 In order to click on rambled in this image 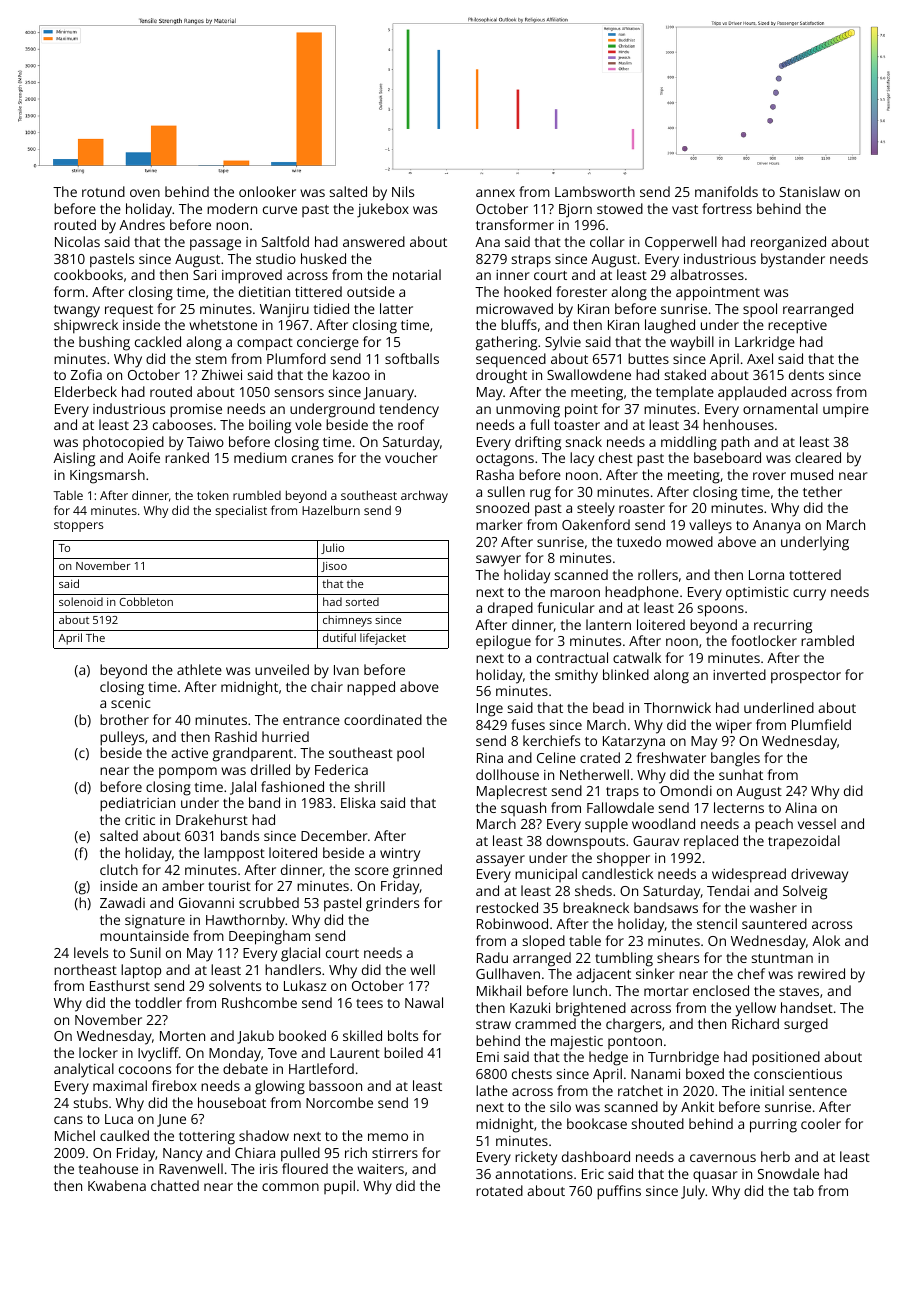, I will do `click(827, 640)`.
